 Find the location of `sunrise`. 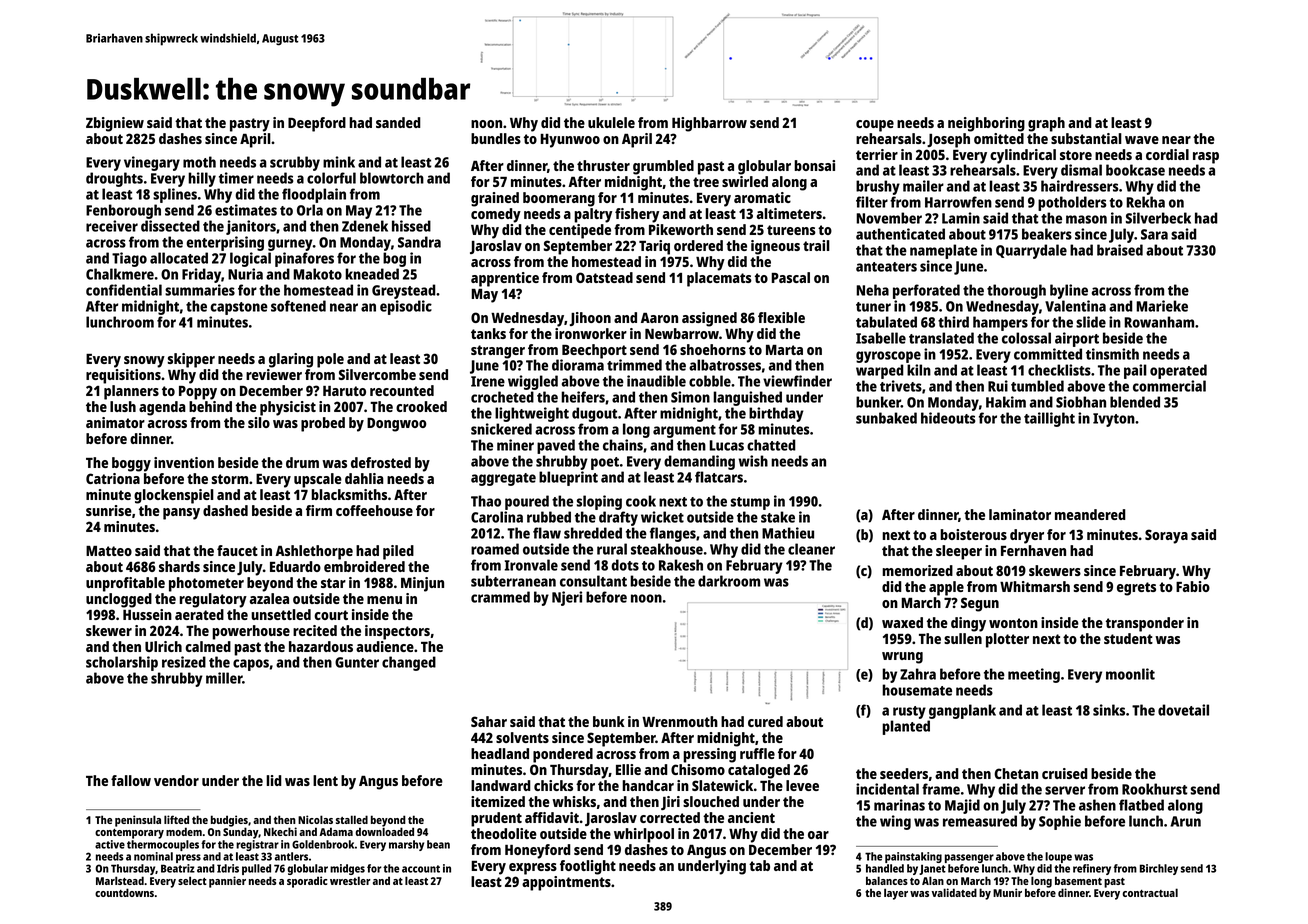

sunrise is located at coordinates (109, 510).
